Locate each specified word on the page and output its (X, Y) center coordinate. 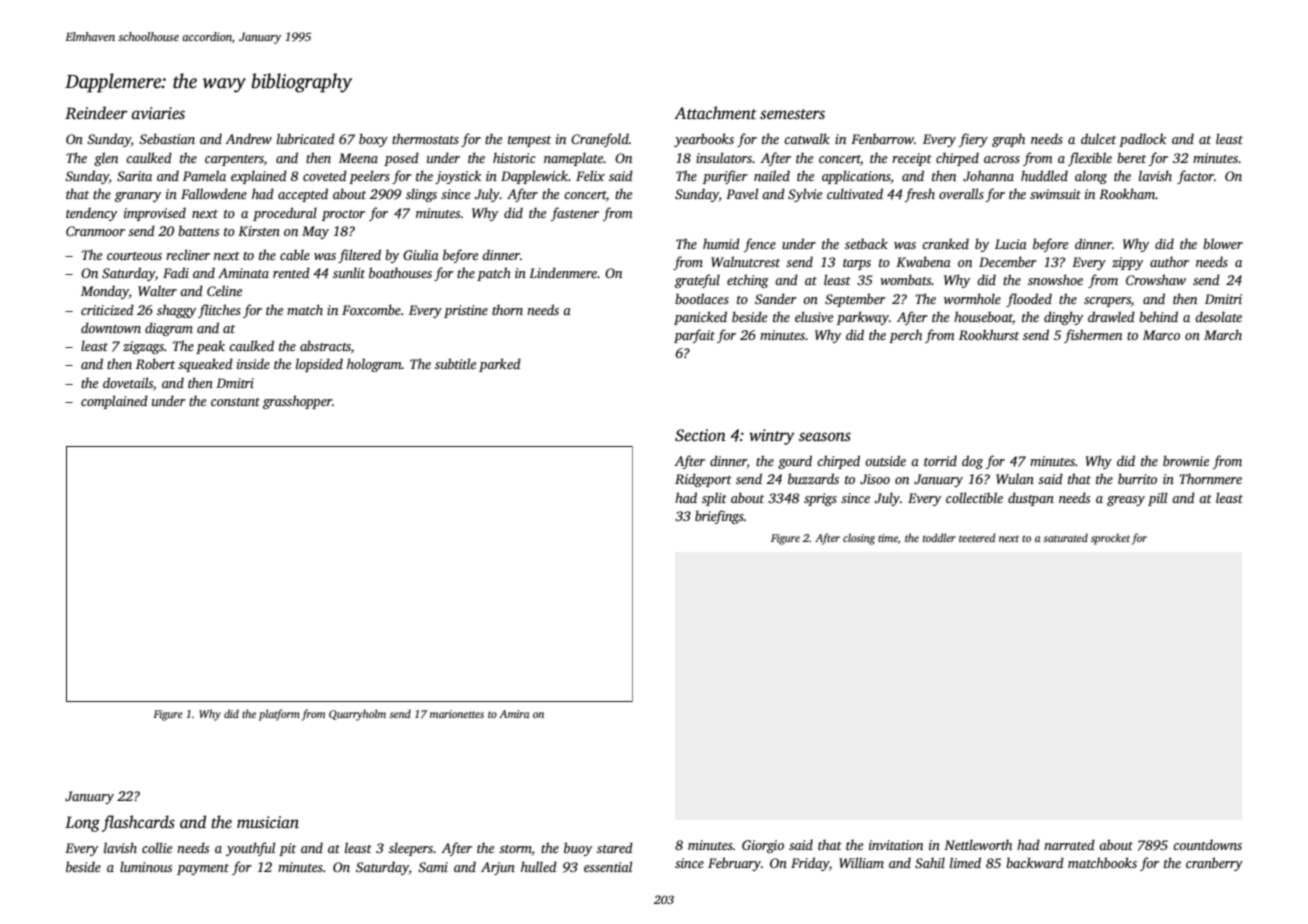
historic (514, 157)
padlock (1142, 140)
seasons (825, 437)
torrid (940, 460)
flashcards (138, 823)
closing (859, 539)
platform (279, 715)
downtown (111, 327)
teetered (977, 537)
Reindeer (96, 113)
